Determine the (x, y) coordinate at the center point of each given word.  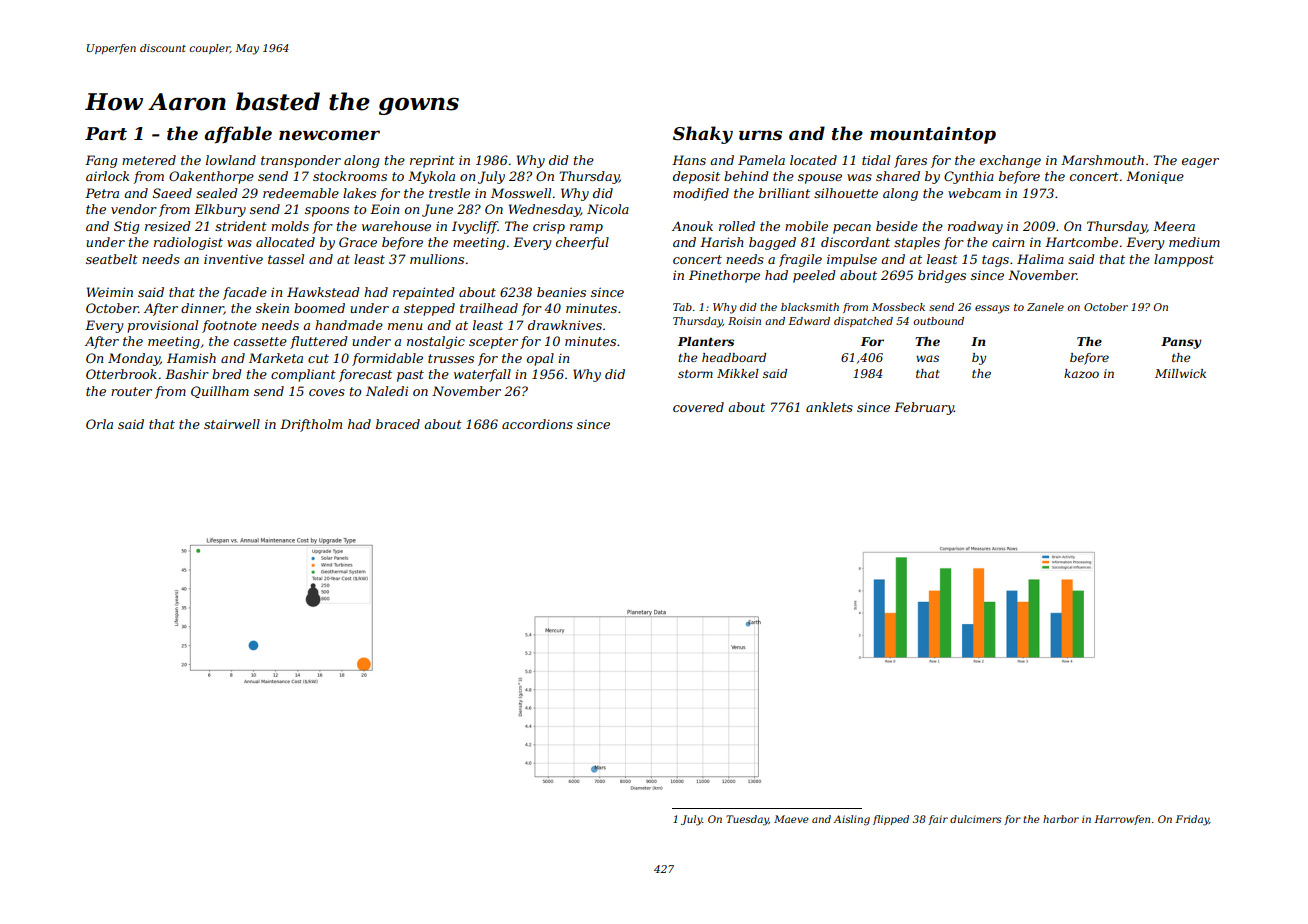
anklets (829, 407)
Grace (358, 242)
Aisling (852, 820)
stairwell (232, 424)
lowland (231, 160)
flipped (891, 820)
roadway (975, 227)
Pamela (761, 160)
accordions (537, 424)
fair (938, 820)
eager (1200, 163)
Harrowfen (1122, 820)
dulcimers (975, 819)
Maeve (791, 819)
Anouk (692, 226)
